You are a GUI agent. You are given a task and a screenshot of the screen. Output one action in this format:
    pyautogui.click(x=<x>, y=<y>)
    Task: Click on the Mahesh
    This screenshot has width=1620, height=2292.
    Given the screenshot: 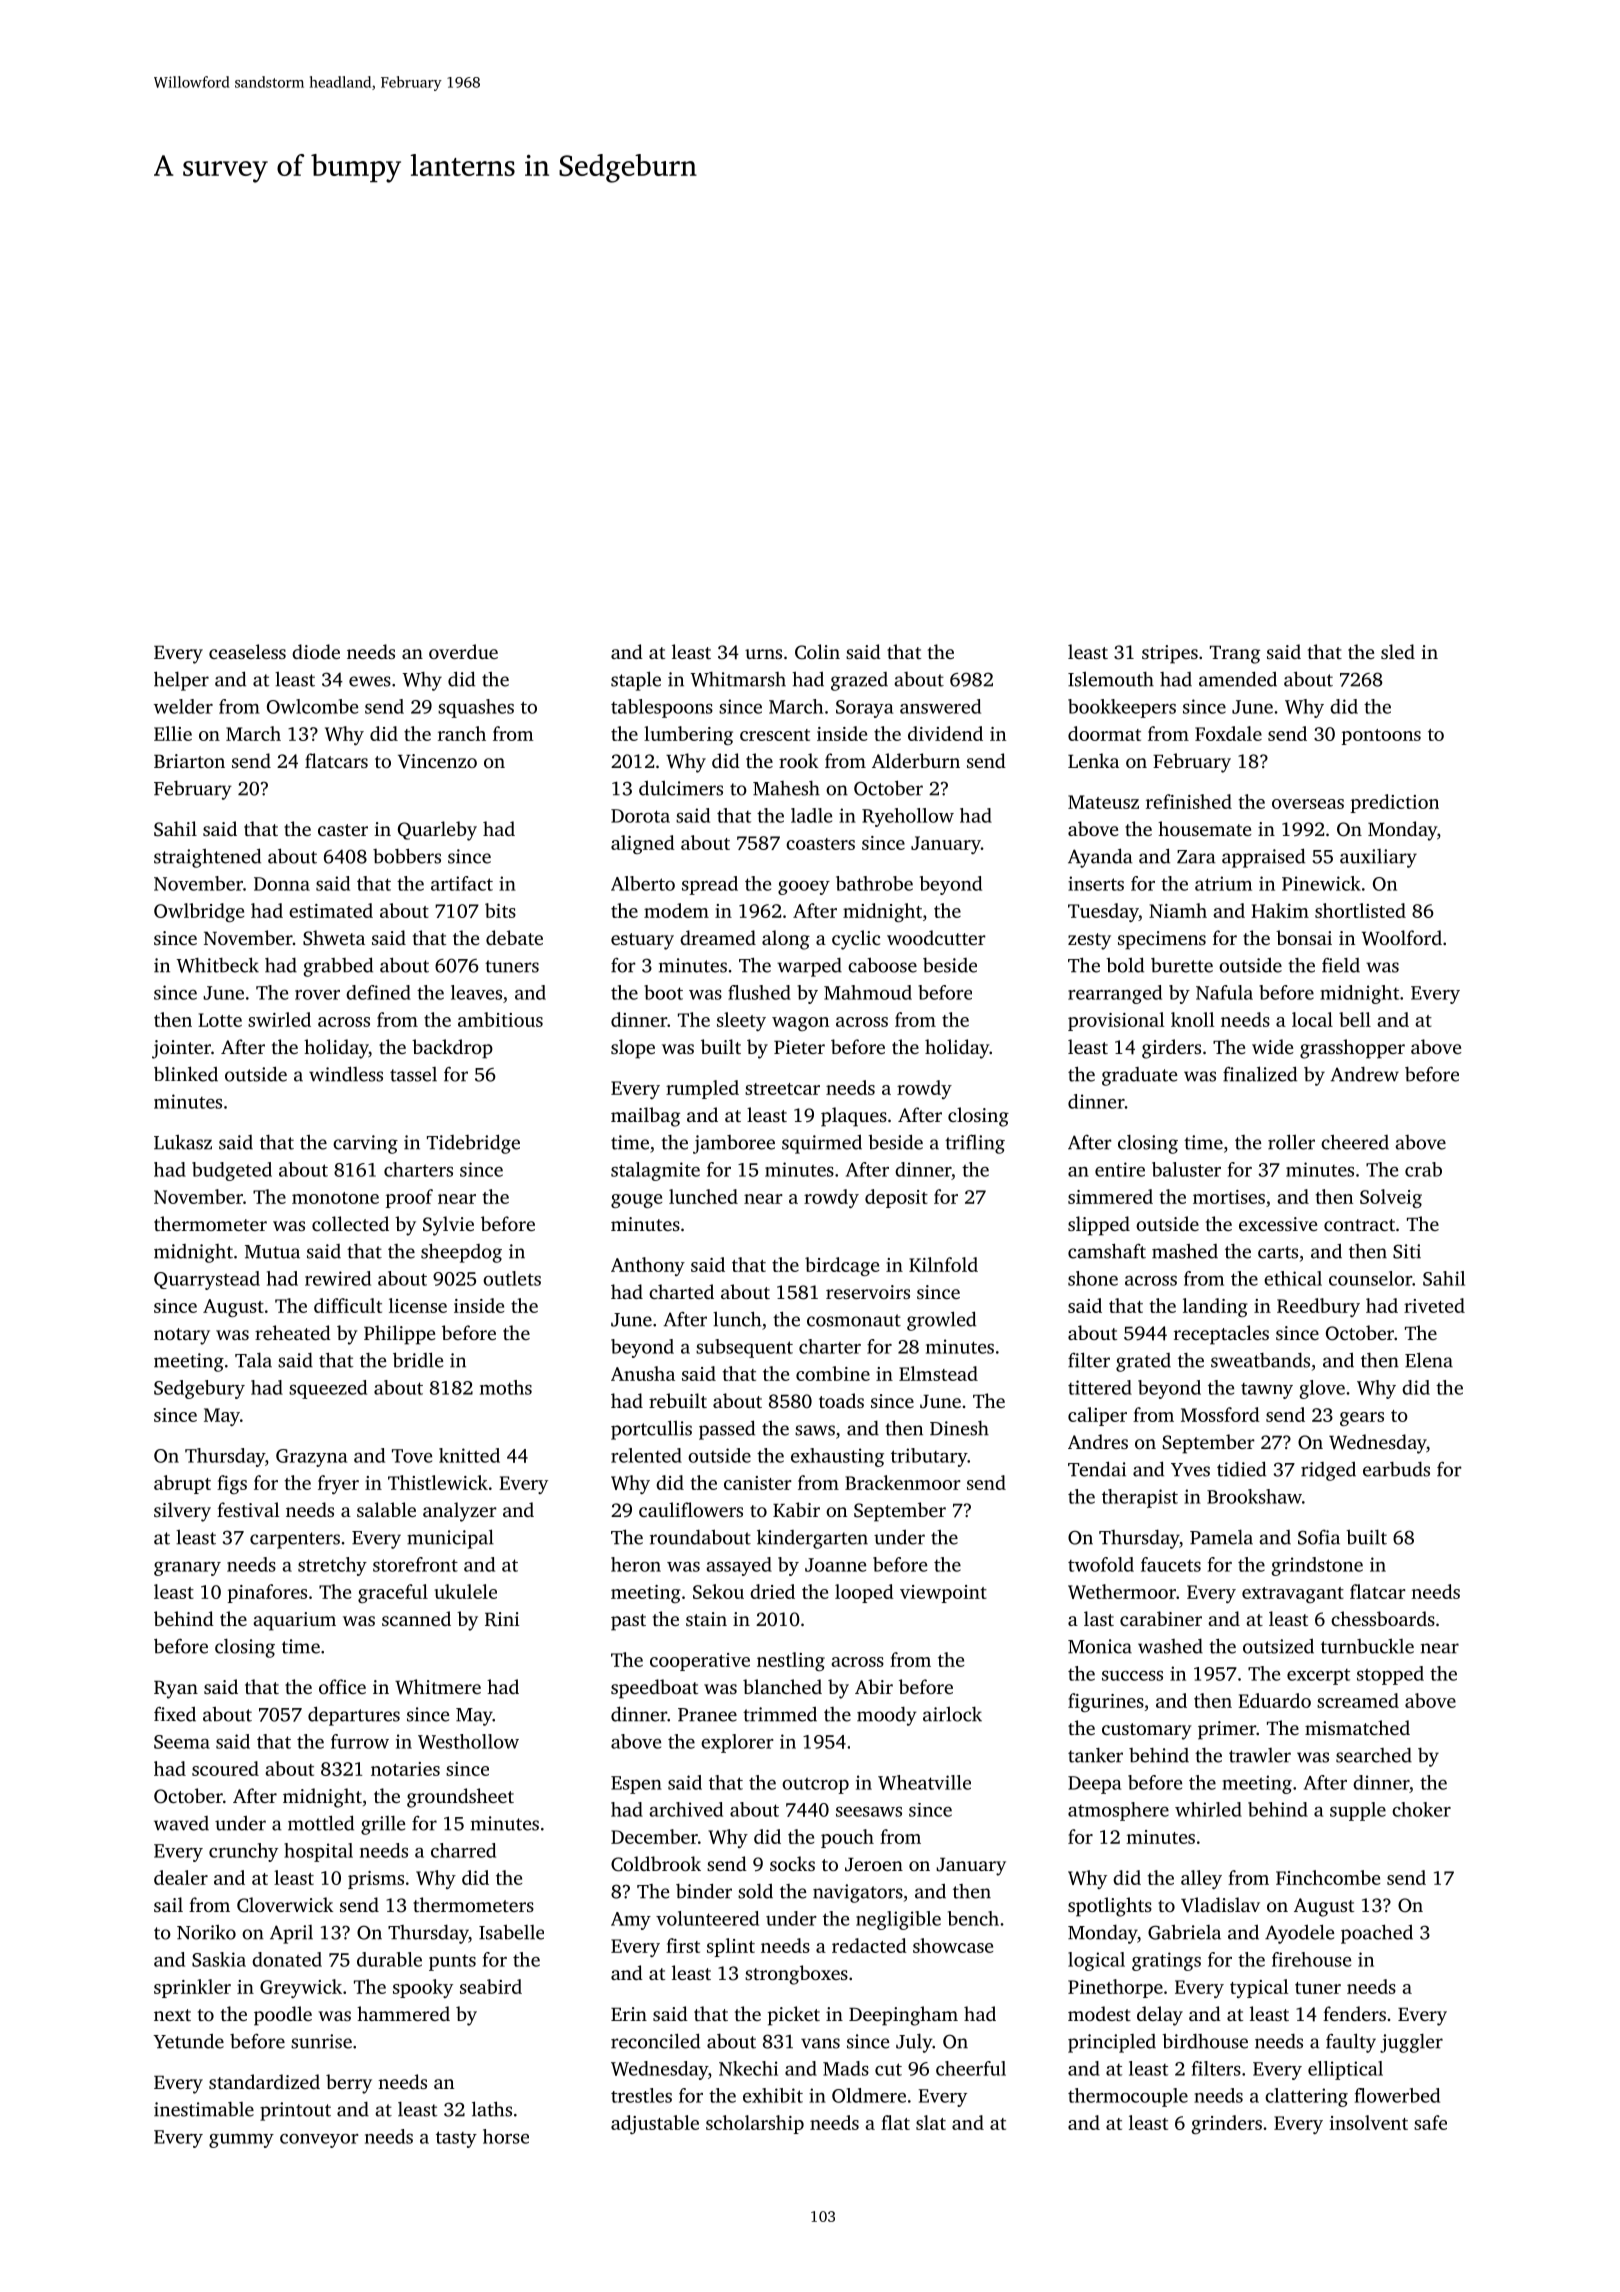 What is the action you would take?
    pyautogui.click(x=786, y=788)
